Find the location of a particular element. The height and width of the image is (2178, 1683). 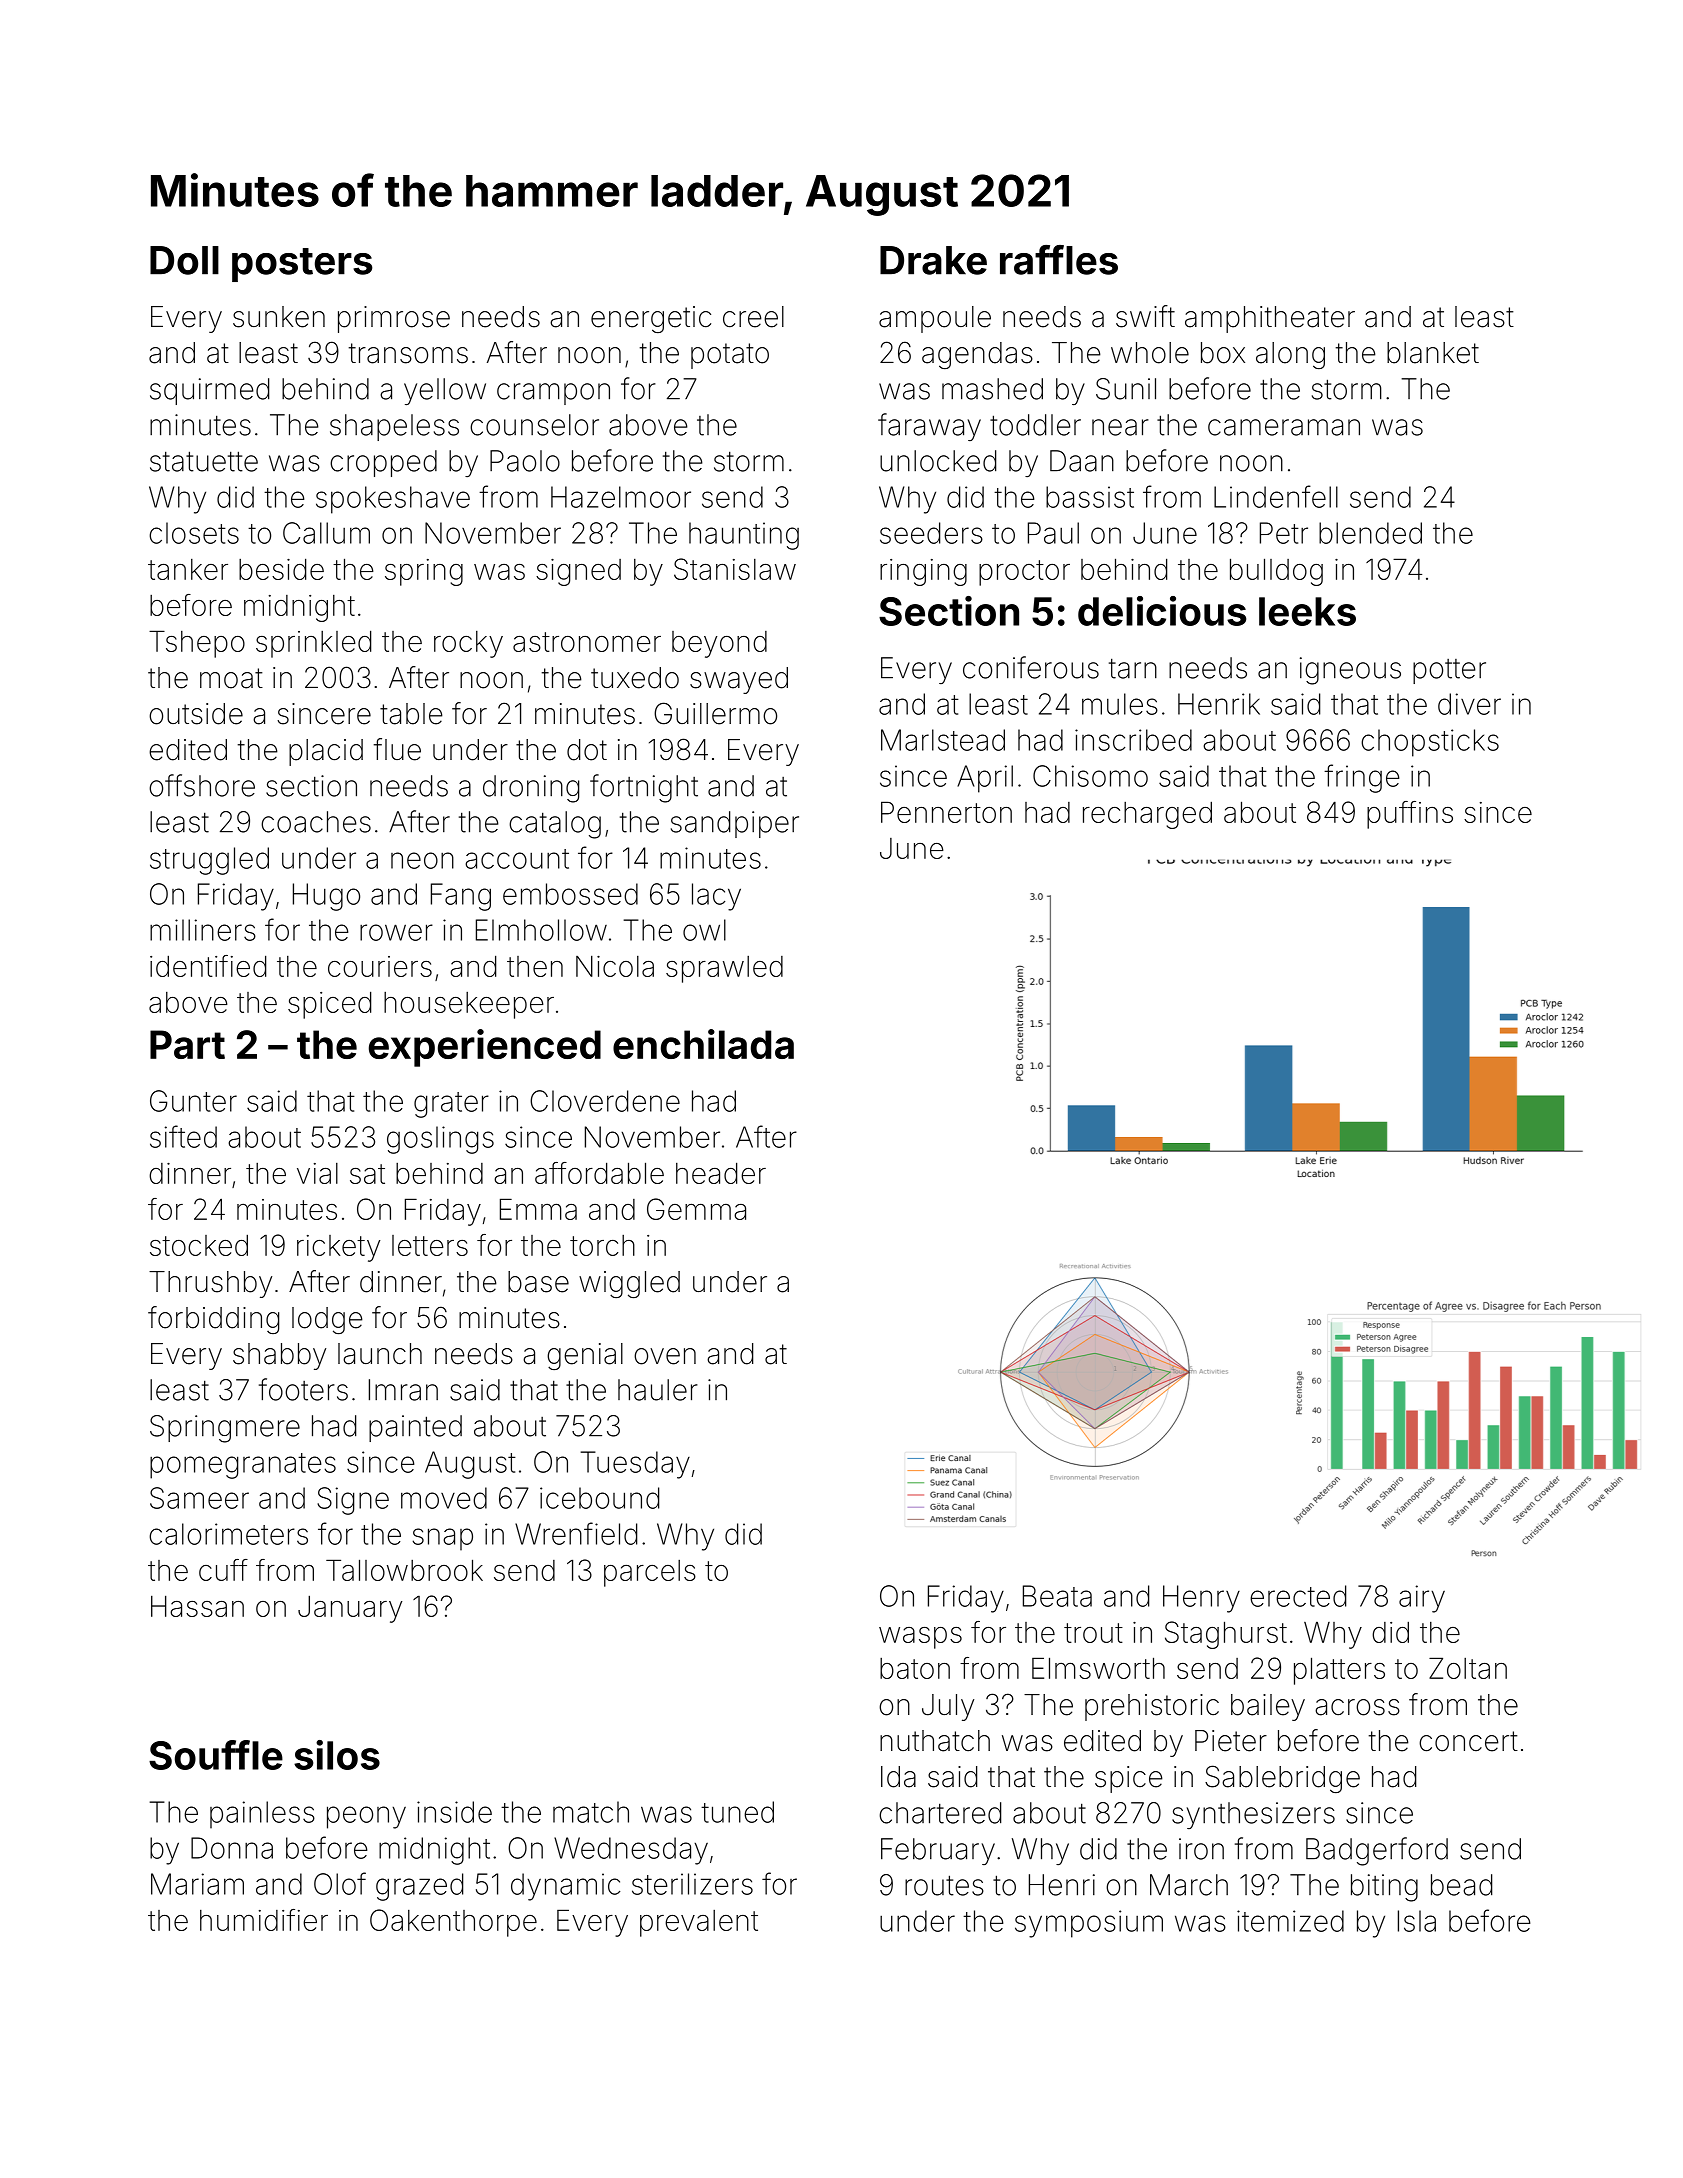

Fang is located at coordinates (461, 897).
